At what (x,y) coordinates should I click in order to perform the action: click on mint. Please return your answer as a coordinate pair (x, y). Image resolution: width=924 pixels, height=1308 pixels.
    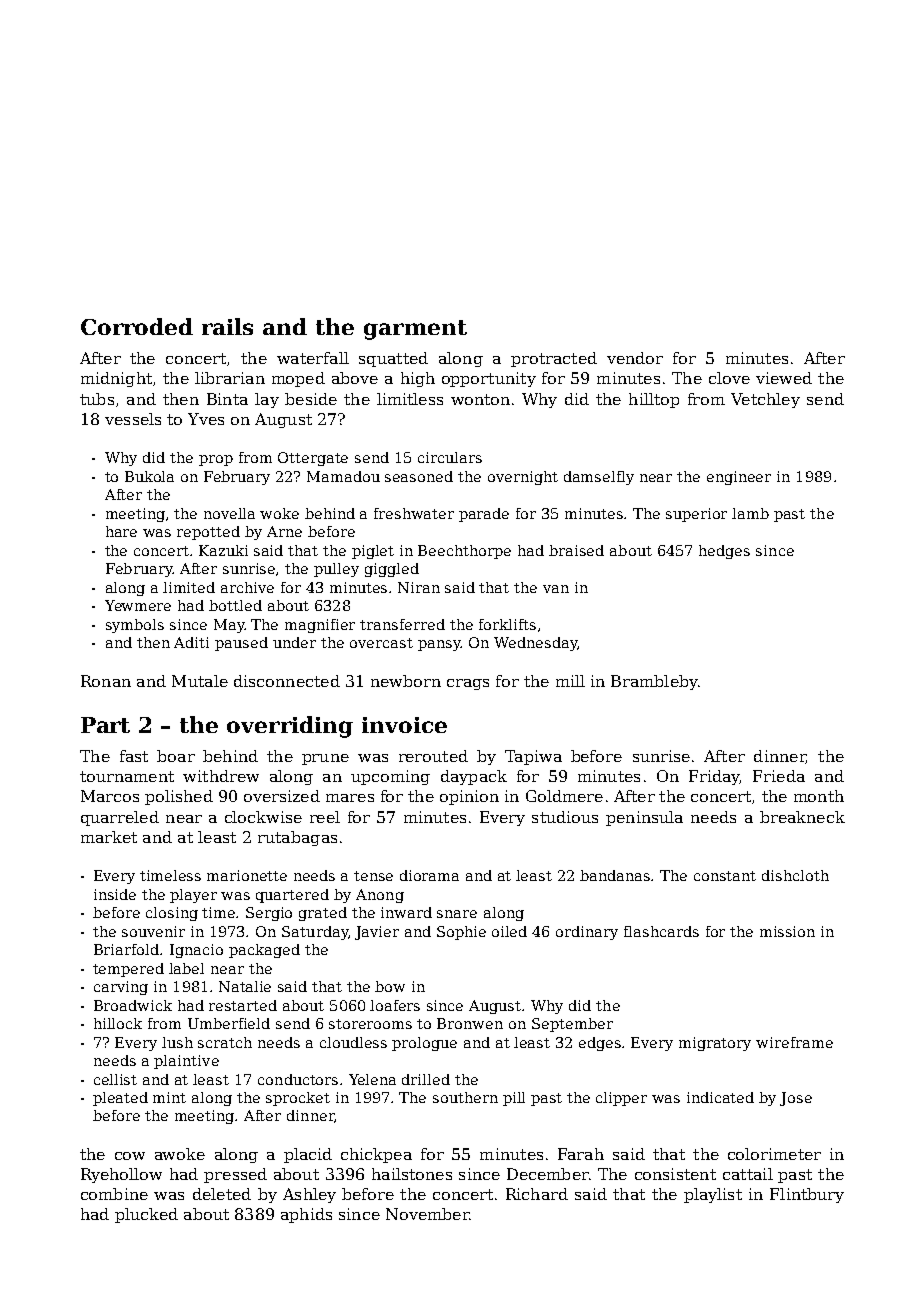
    Looking at the image, I should click on (169, 1097).
